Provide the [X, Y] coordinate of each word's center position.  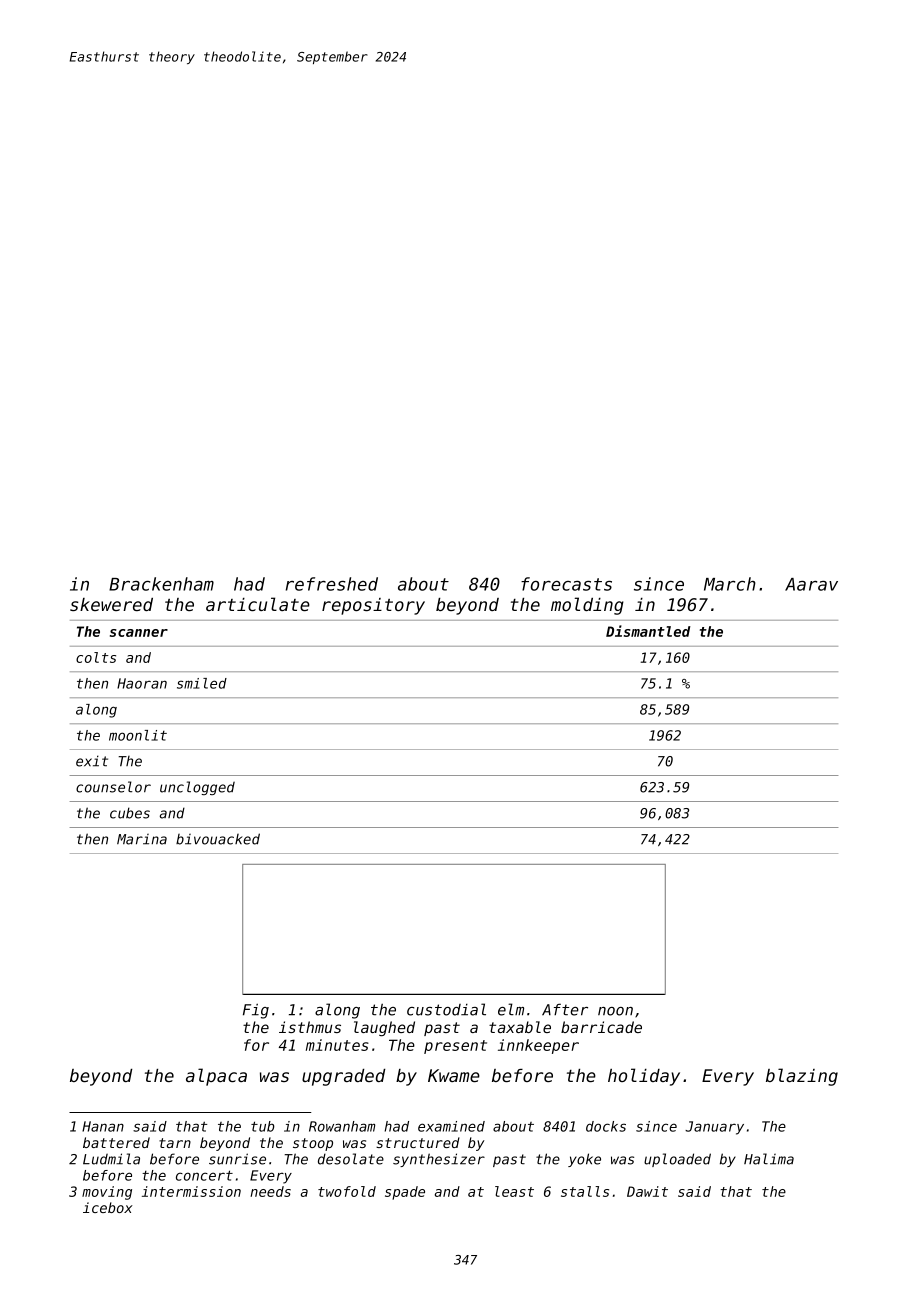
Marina [142, 839]
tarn [175, 1143]
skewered [111, 604]
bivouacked [218, 839]
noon [615, 1011]
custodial [446, 1009]
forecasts [566, 584]
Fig [256, 1011]
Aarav [811, 584]
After [565, 1009]
